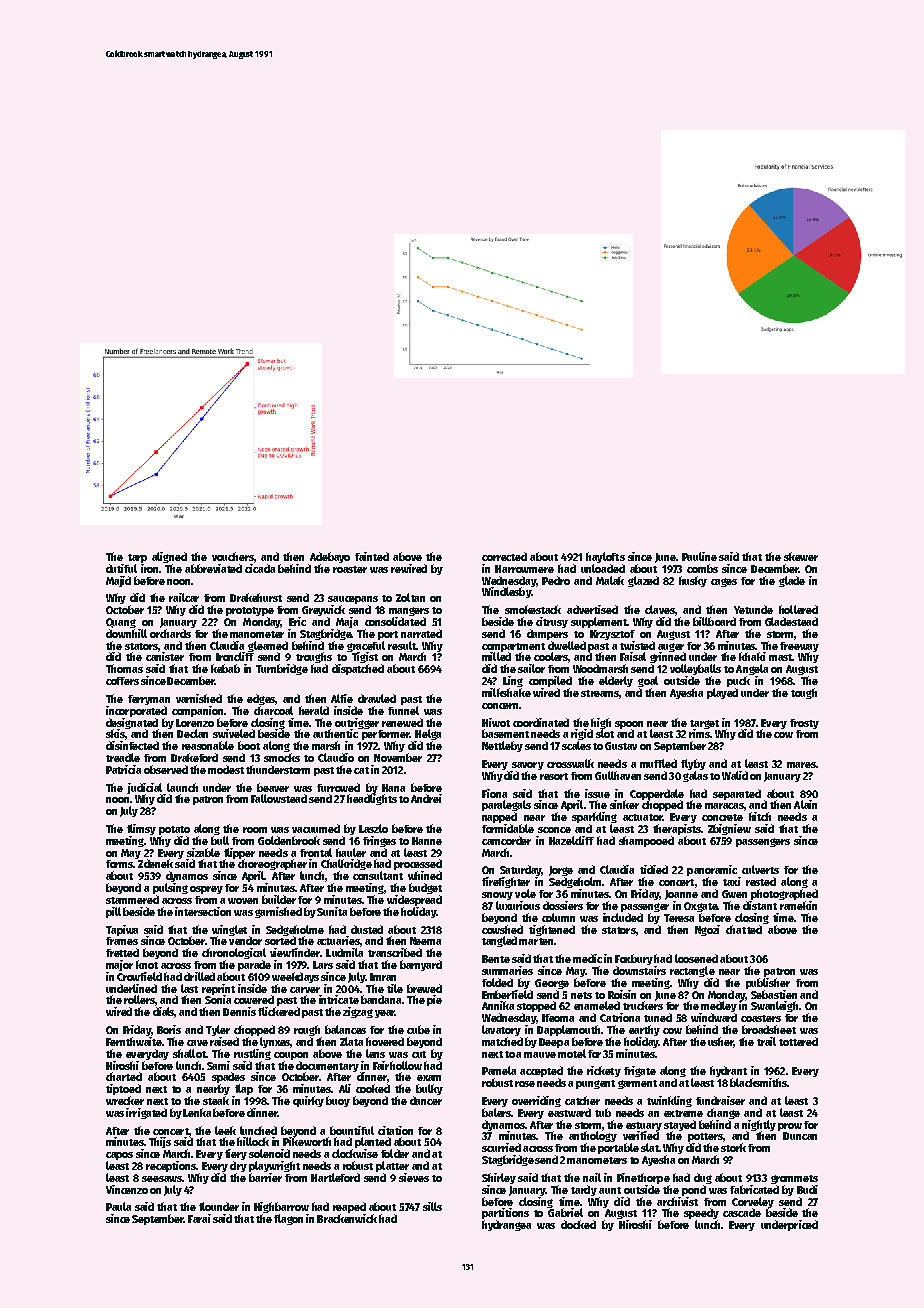  I want to click on speedy, so click(701, 1213).
